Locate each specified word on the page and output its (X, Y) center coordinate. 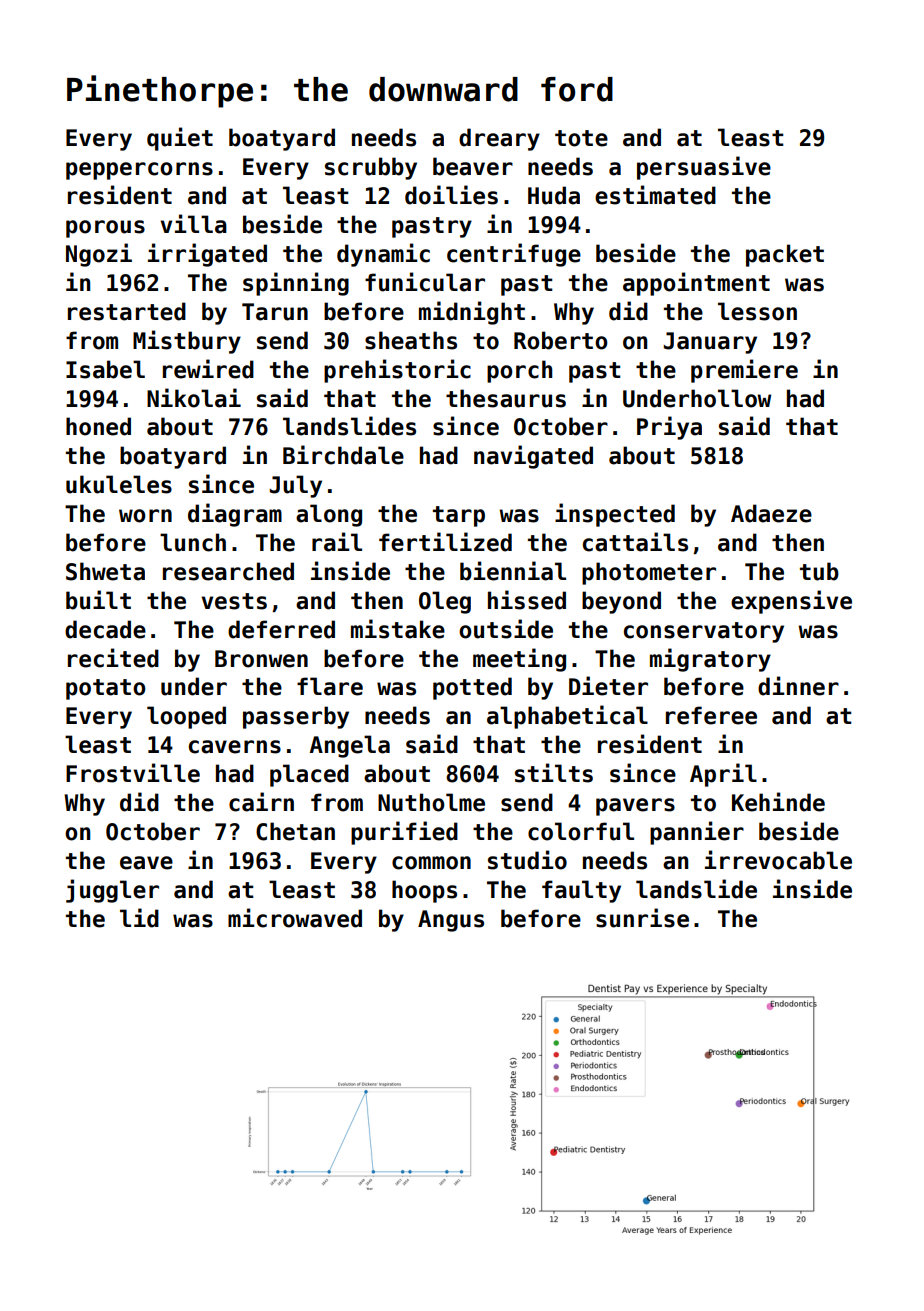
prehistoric (397, 371)
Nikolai (194, 398)
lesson (757, 311)
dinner (798, 686)
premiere (744, 371)
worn (145, 516)
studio (527, 860)
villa (193, 224)
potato (106, 689)
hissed (527, 600)
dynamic (383, 255)
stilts (554, 773)
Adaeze (771, 513)
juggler (112, 891)
